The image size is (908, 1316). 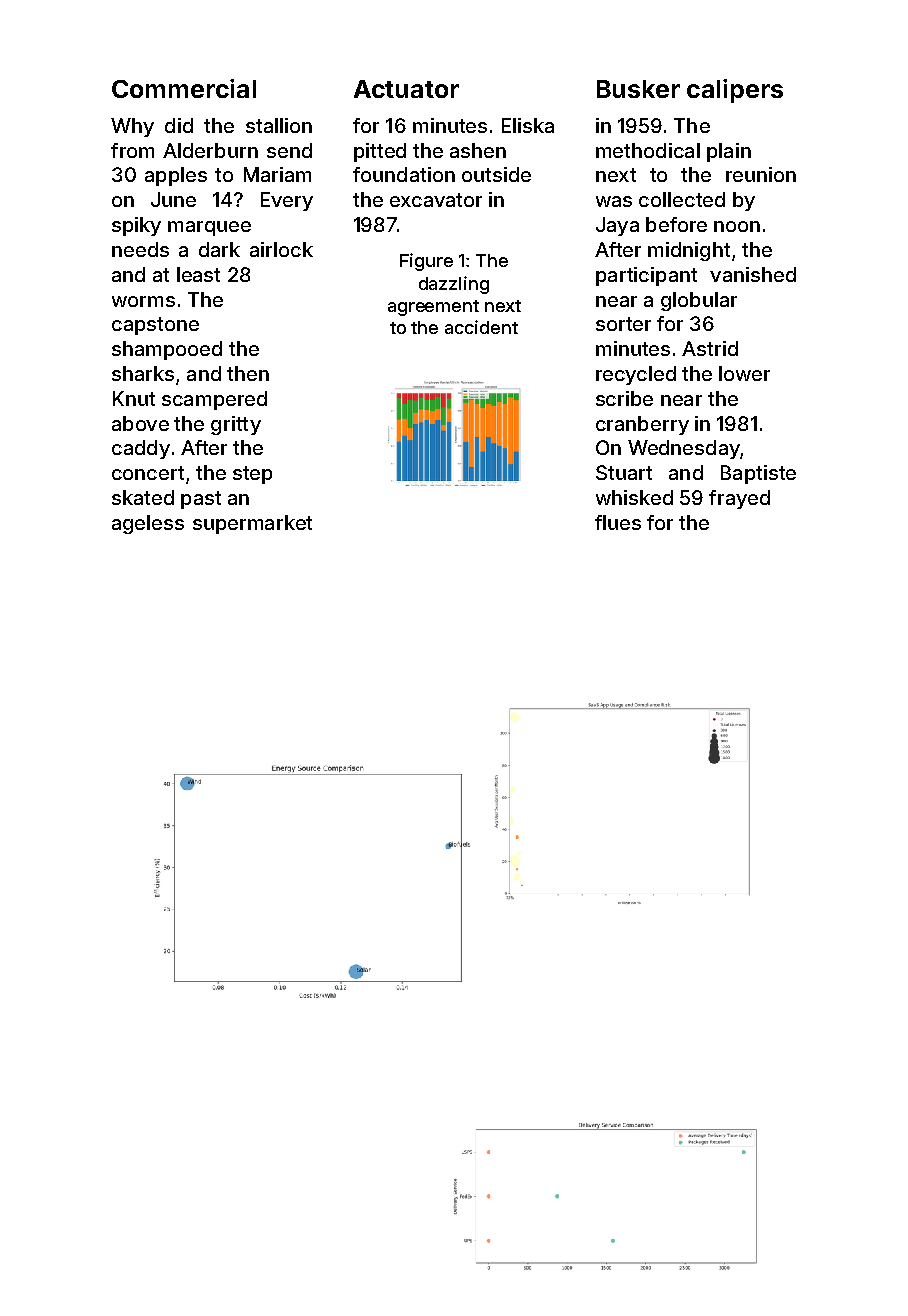 I want to click on supermarket, so click(x=252, y=524).
